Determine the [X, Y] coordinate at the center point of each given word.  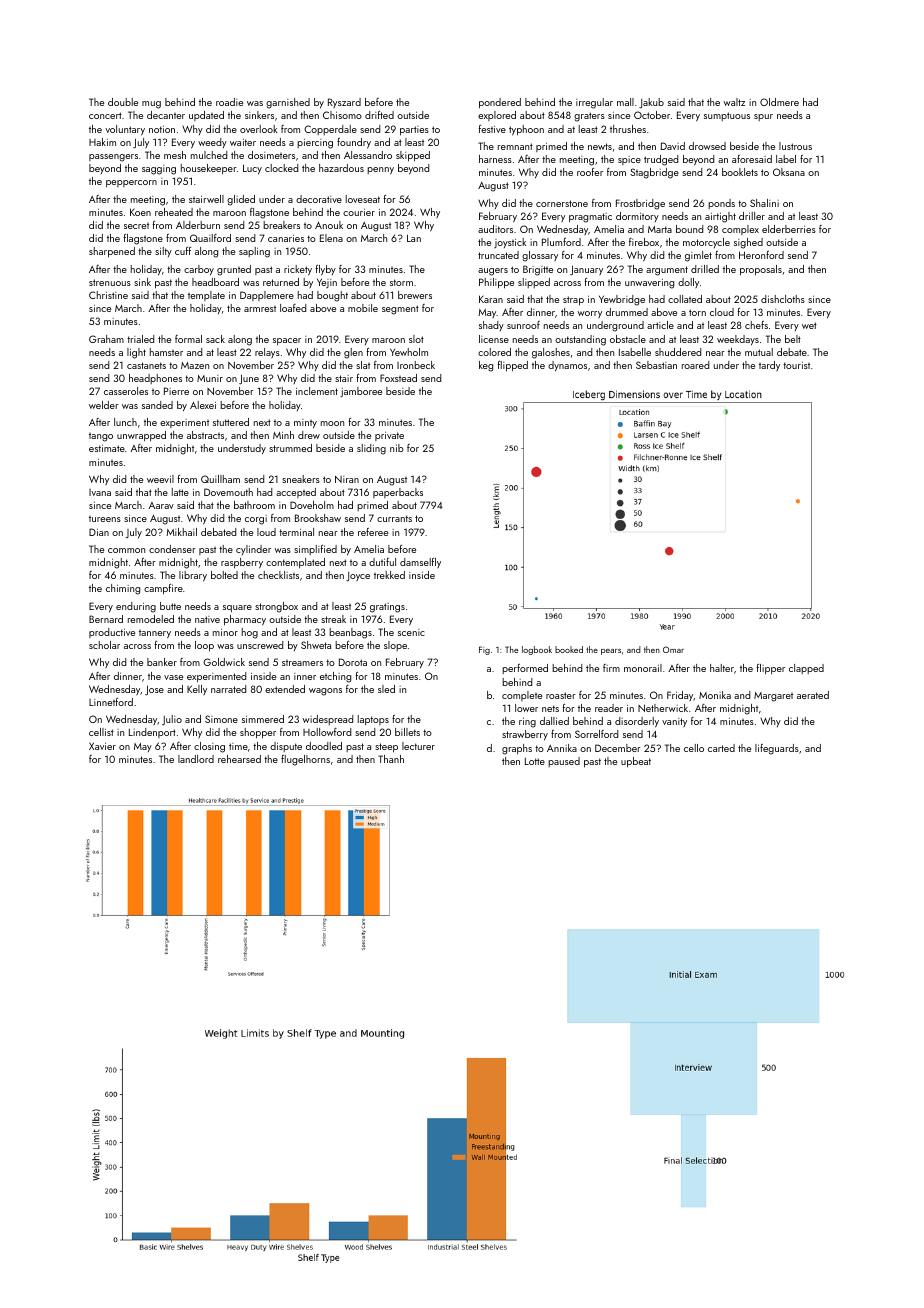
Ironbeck [416, 365]
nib [397, 448]
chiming [123, 589]
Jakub [651, 103]
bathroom [254, 505]
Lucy [252, 169]
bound [689, 229]
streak [333, 619]
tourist [796, 365]
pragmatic [590, 218]
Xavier [102, 746]
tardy [769, 366]
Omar [673, 649]
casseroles [126, 391]
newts [600, 146]
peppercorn [131, 183]
